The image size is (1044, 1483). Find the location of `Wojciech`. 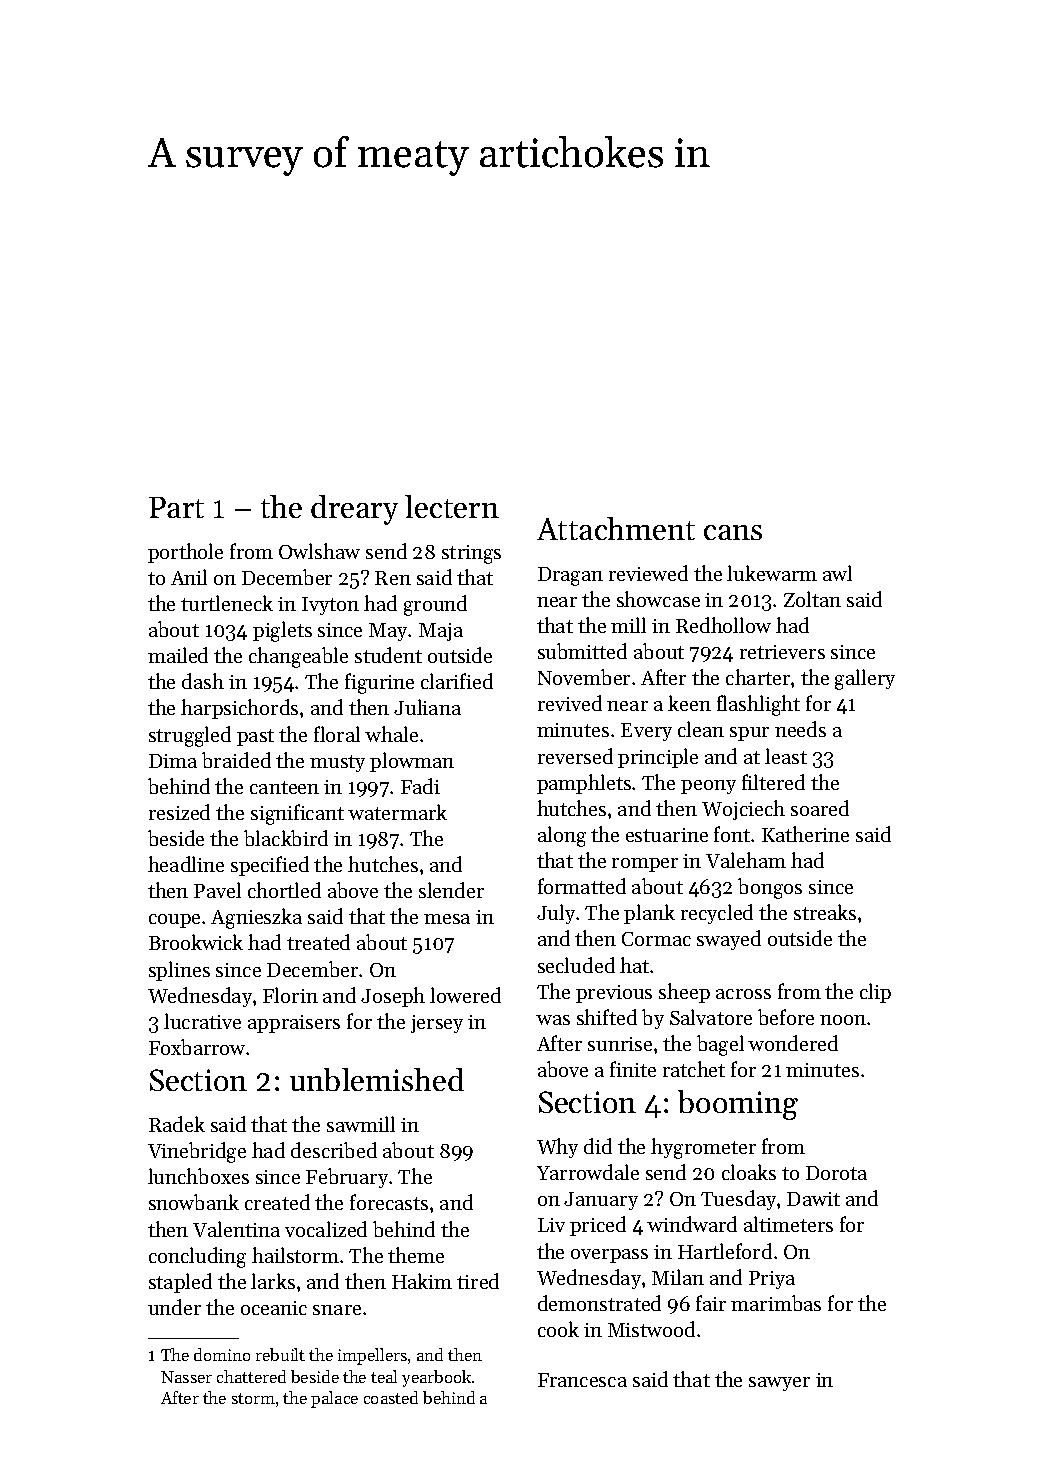

Wojciech is located at coordinates (743, 810).
